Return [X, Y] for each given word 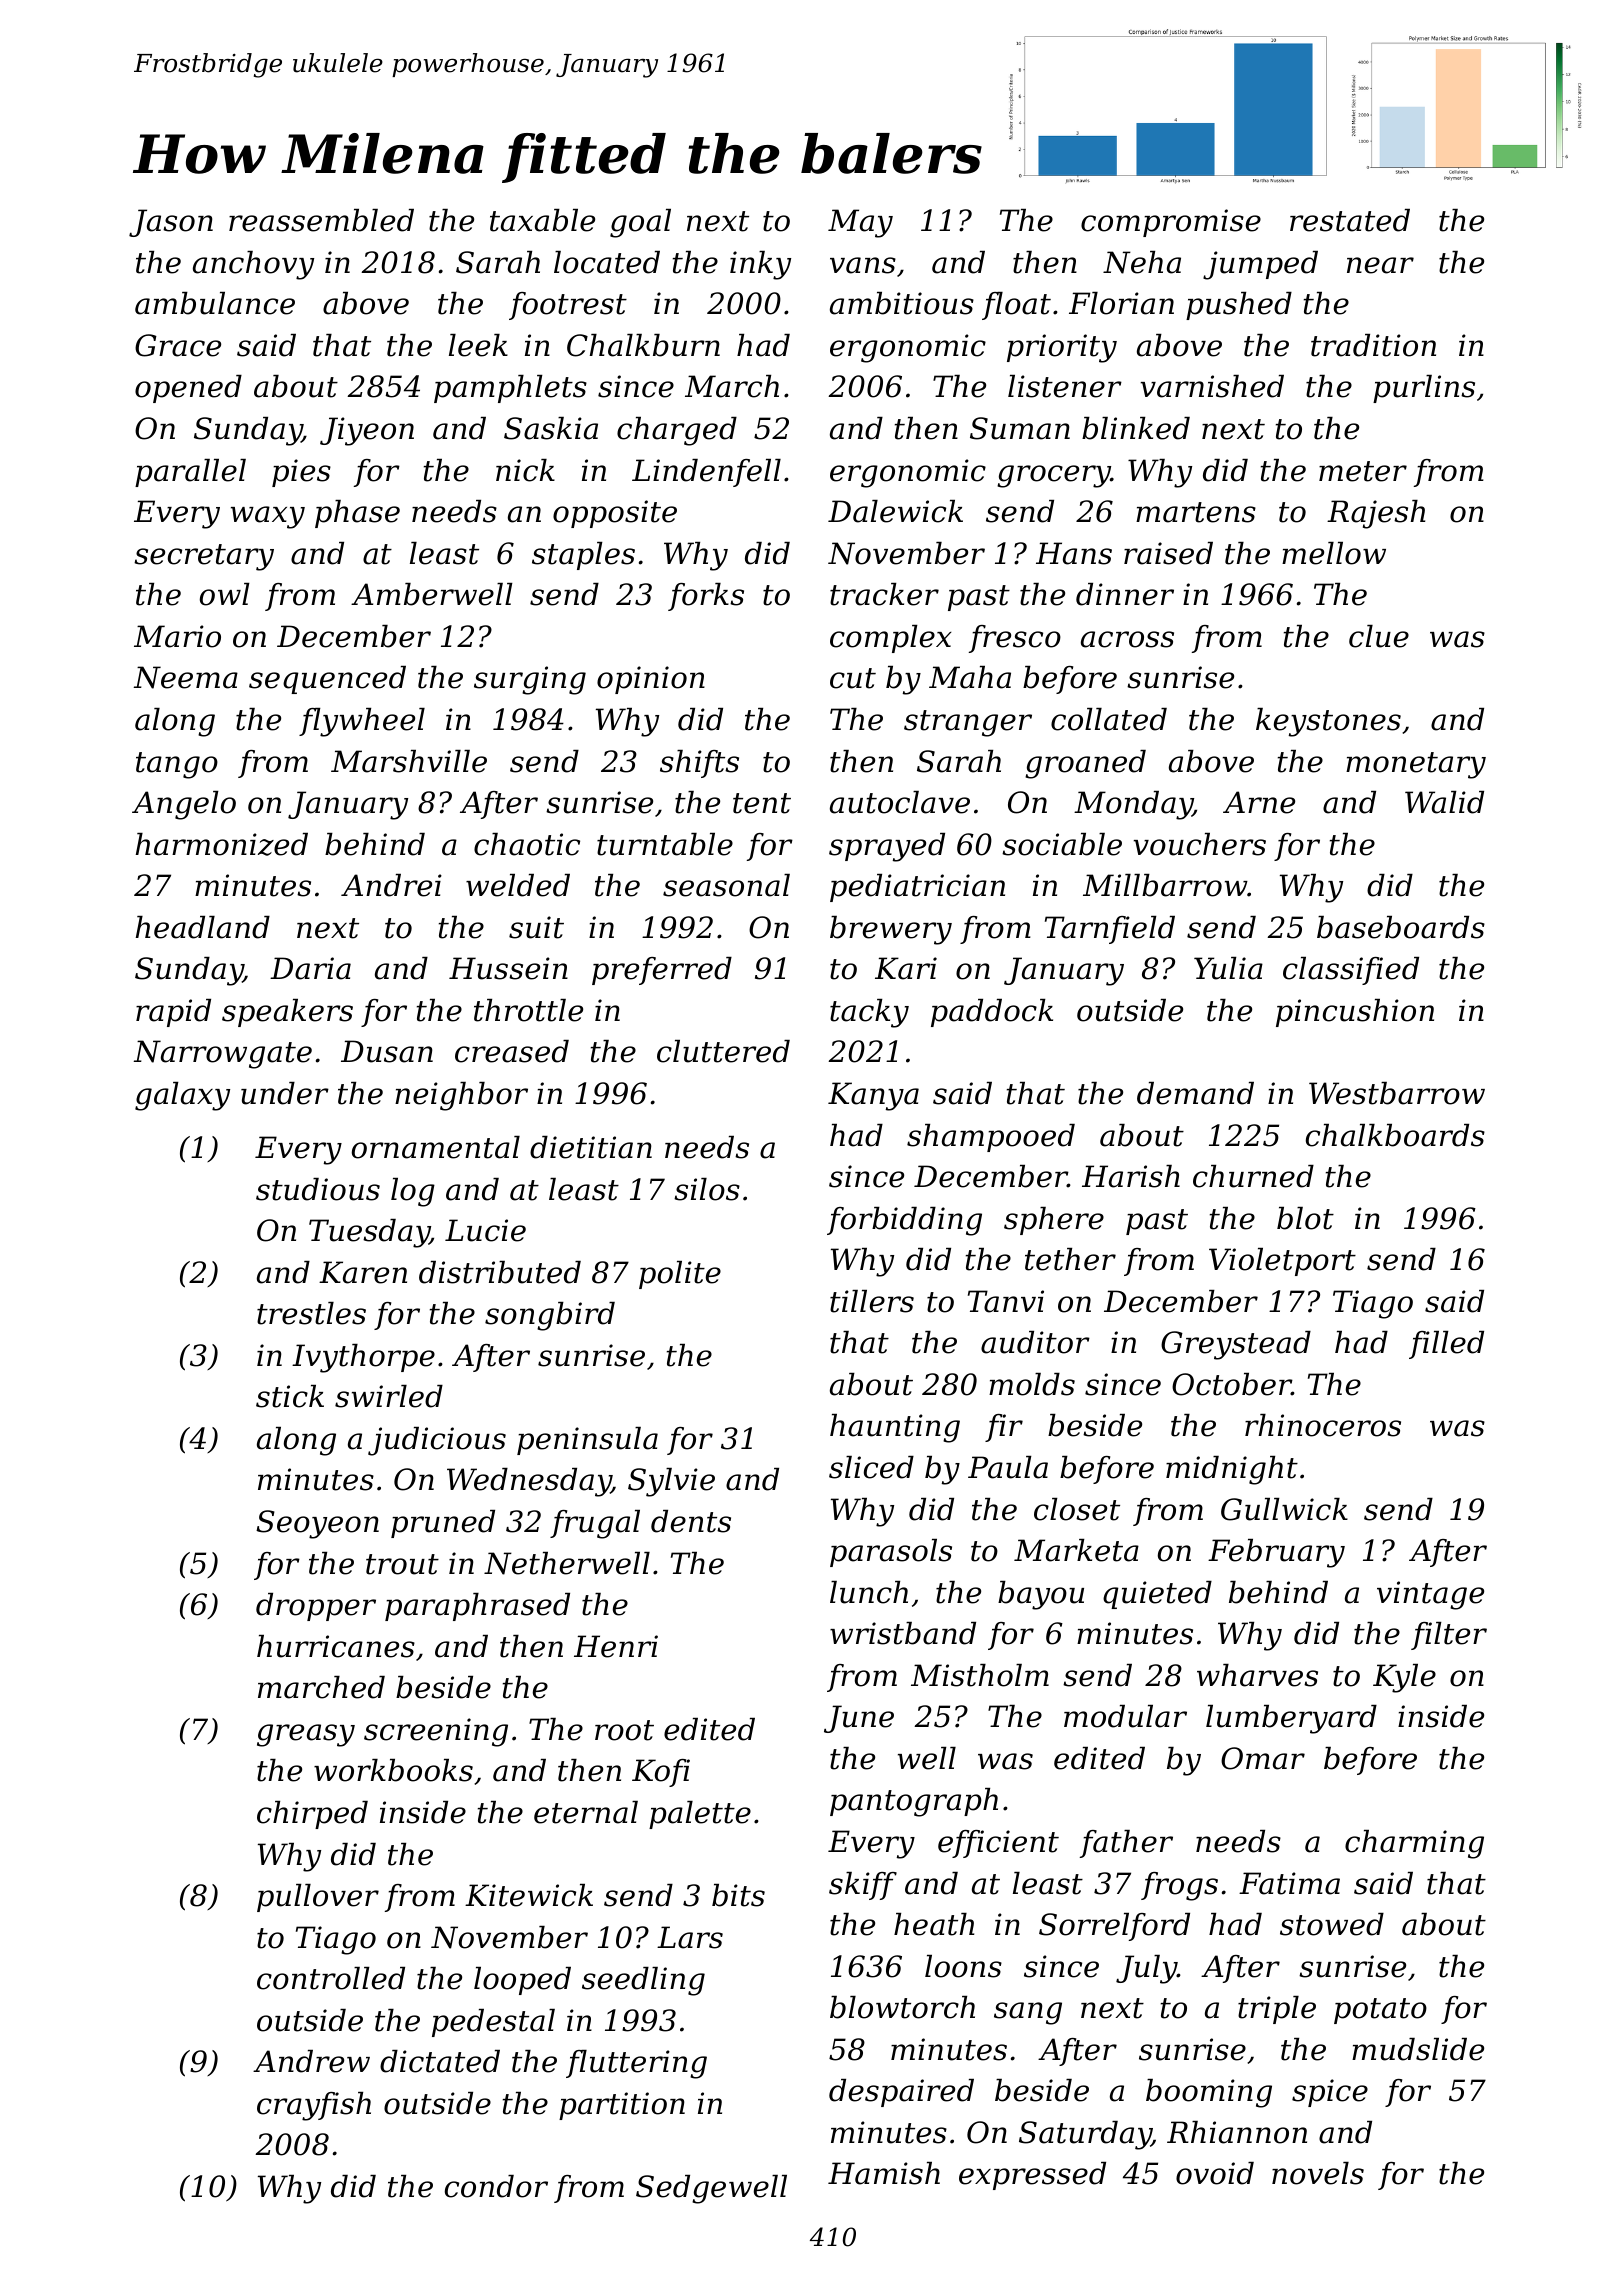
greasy [306, 1735]
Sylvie [671, 1482]
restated [1350, 220]
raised [1168, 553]
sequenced [327, 680]
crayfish [314, 2106]
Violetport [1282, 1262]
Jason [171, 223]
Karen [363, 1272]
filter [1449, 1636]
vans [863, 265]
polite [680, 1275]
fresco [1015, 639]
